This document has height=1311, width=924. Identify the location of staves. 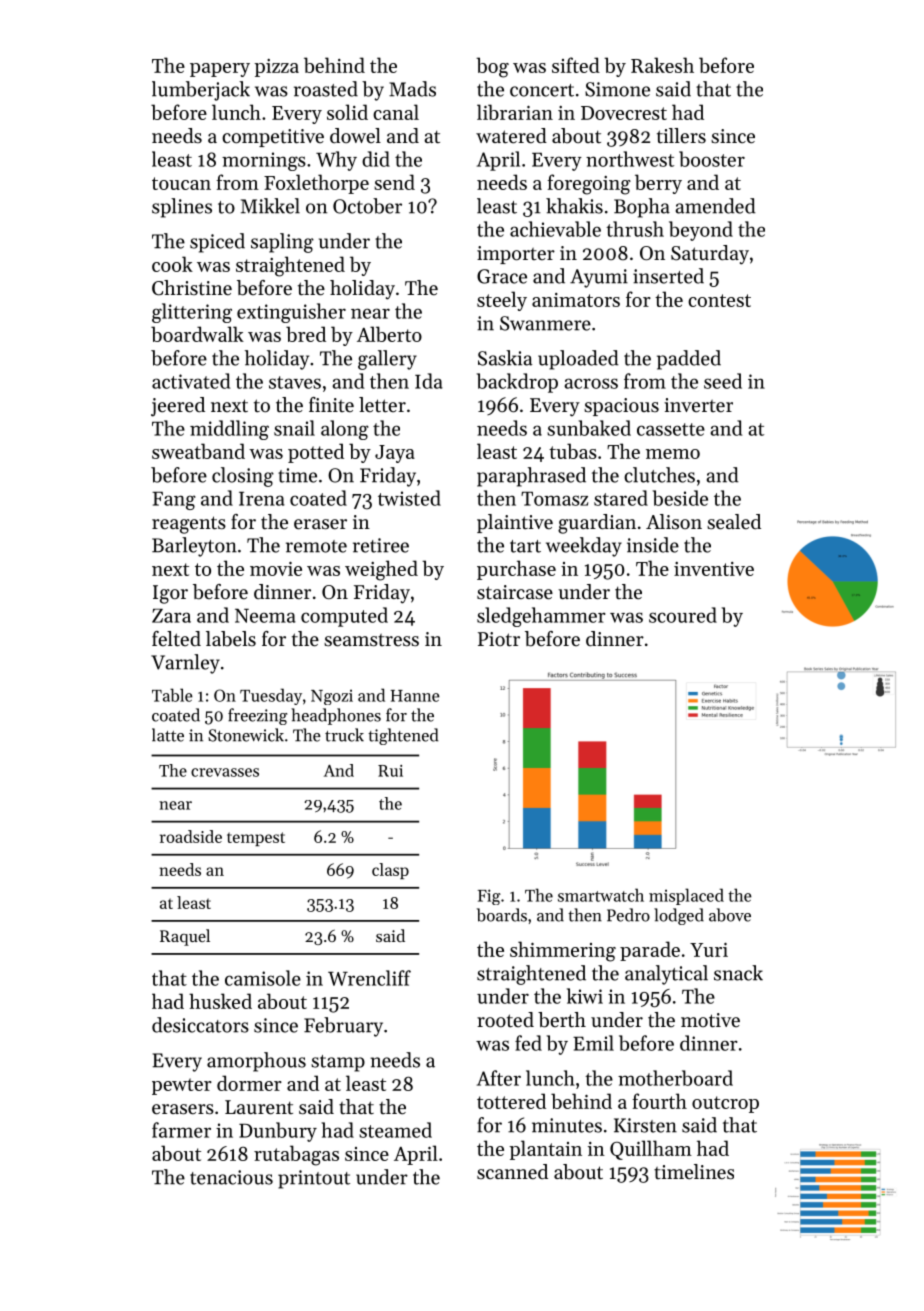
(295, 382).
